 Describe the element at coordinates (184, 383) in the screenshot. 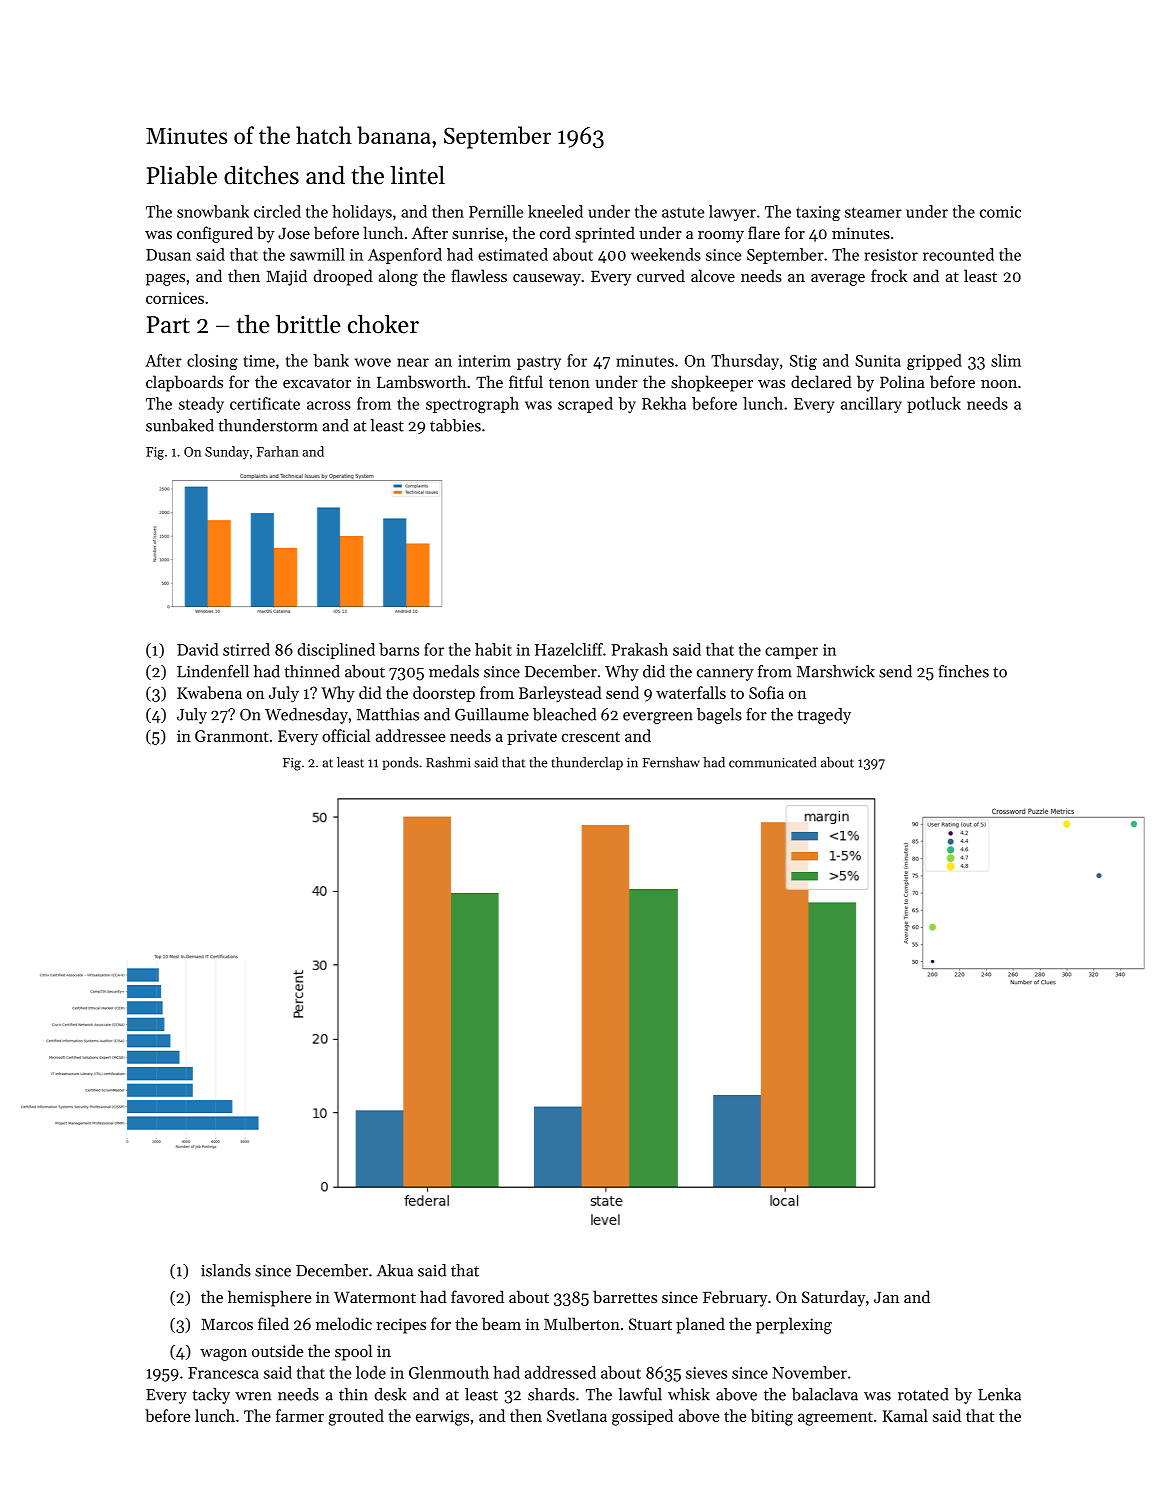

I see `clapboards` at that location.
